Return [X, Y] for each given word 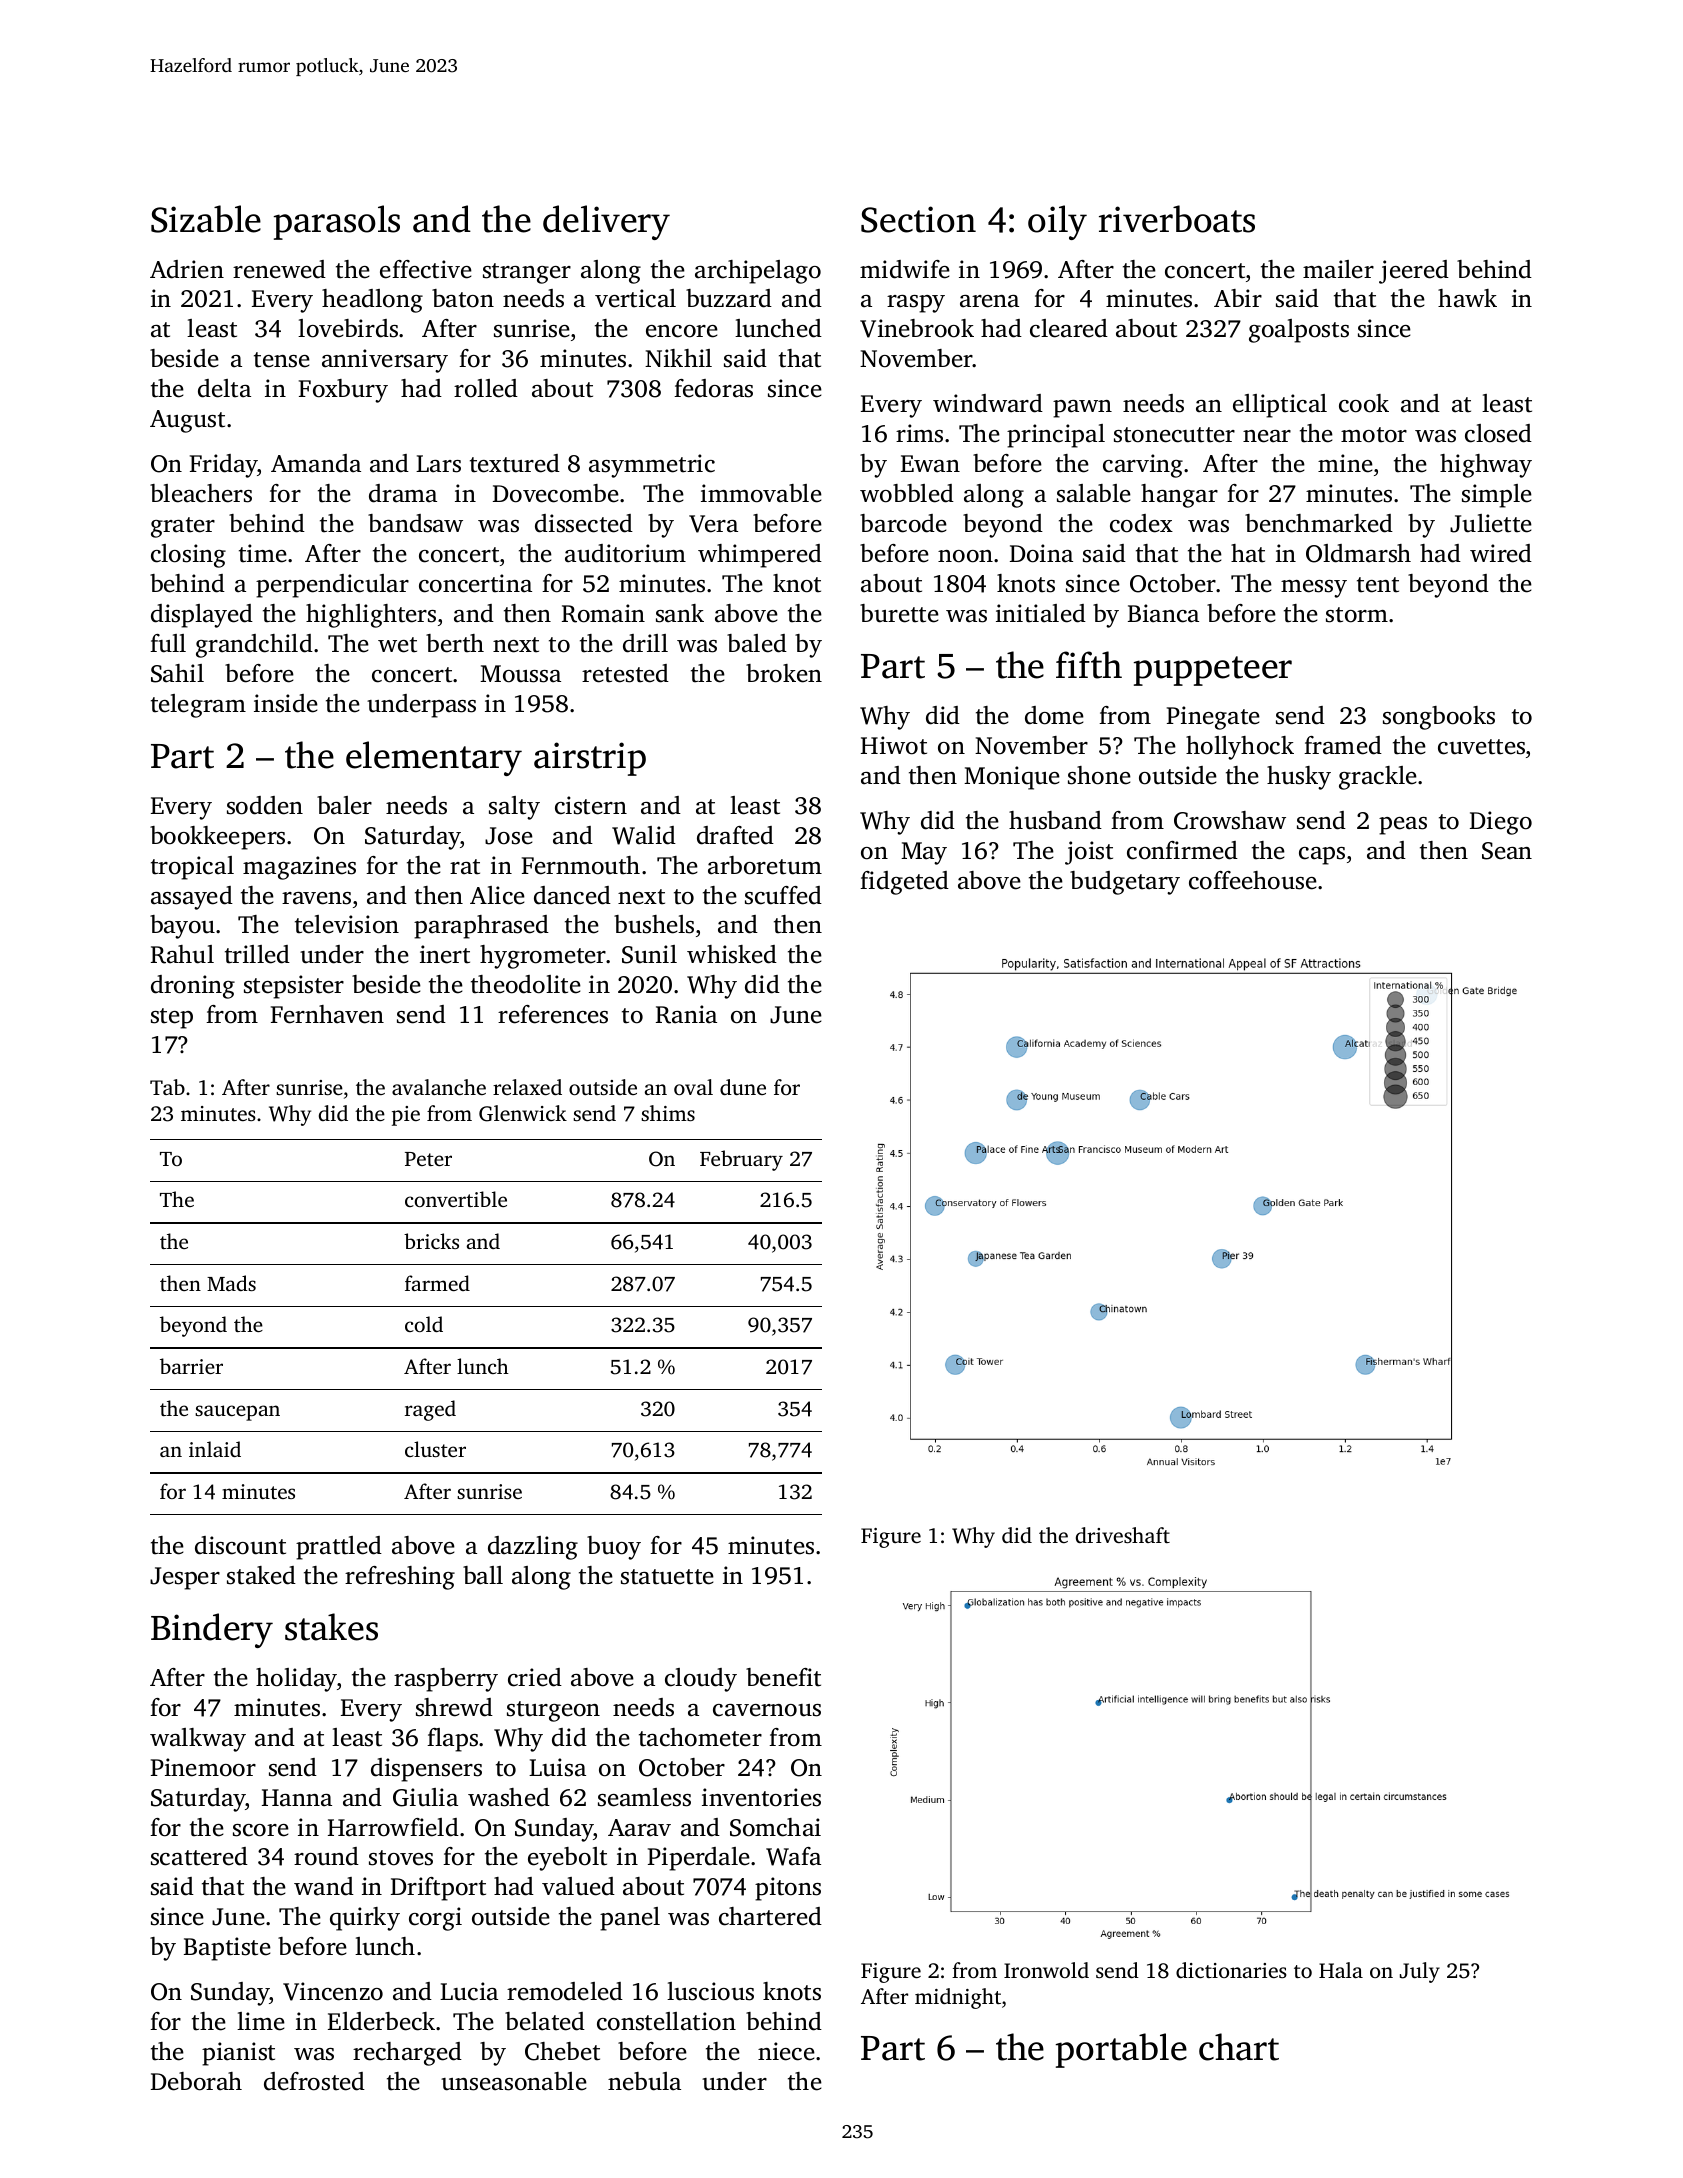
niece [786, 2051]
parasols [337, 222]
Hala [1341, 1970]
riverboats [1177, 219]
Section [918, 219]
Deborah [196, 2081]
